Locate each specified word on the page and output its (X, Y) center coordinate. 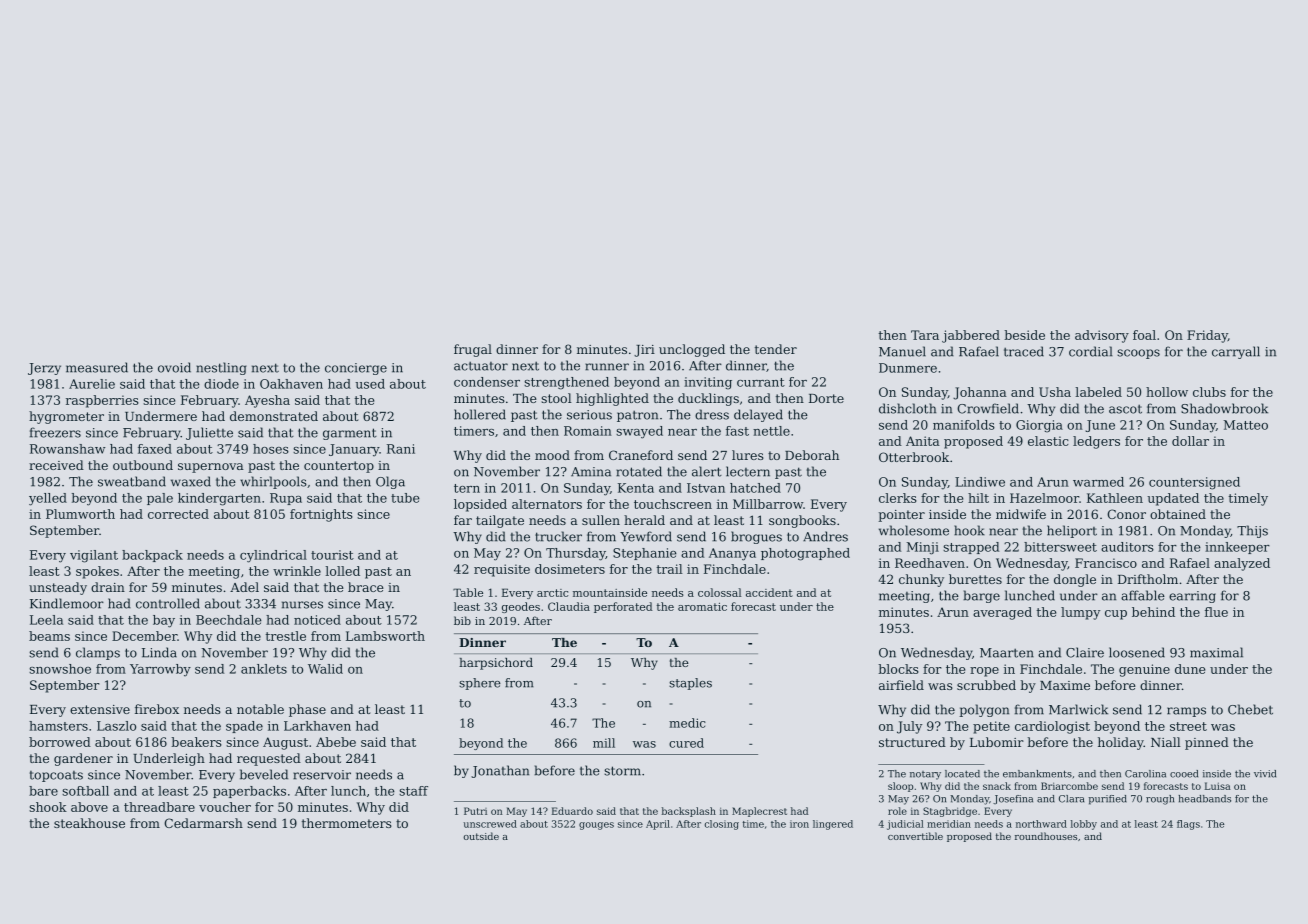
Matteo (1246, 425)
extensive (100, 709)
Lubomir (997, 742)
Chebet (1250, 709)
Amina (591, 472)
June (1100, 426)
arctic (552, 593)
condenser (487, 382)
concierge (356, 369)
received (56, 465)
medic (687, 723)
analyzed (1242, 564)
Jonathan (500, 771)
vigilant (94, 556)
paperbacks (249, 792)
